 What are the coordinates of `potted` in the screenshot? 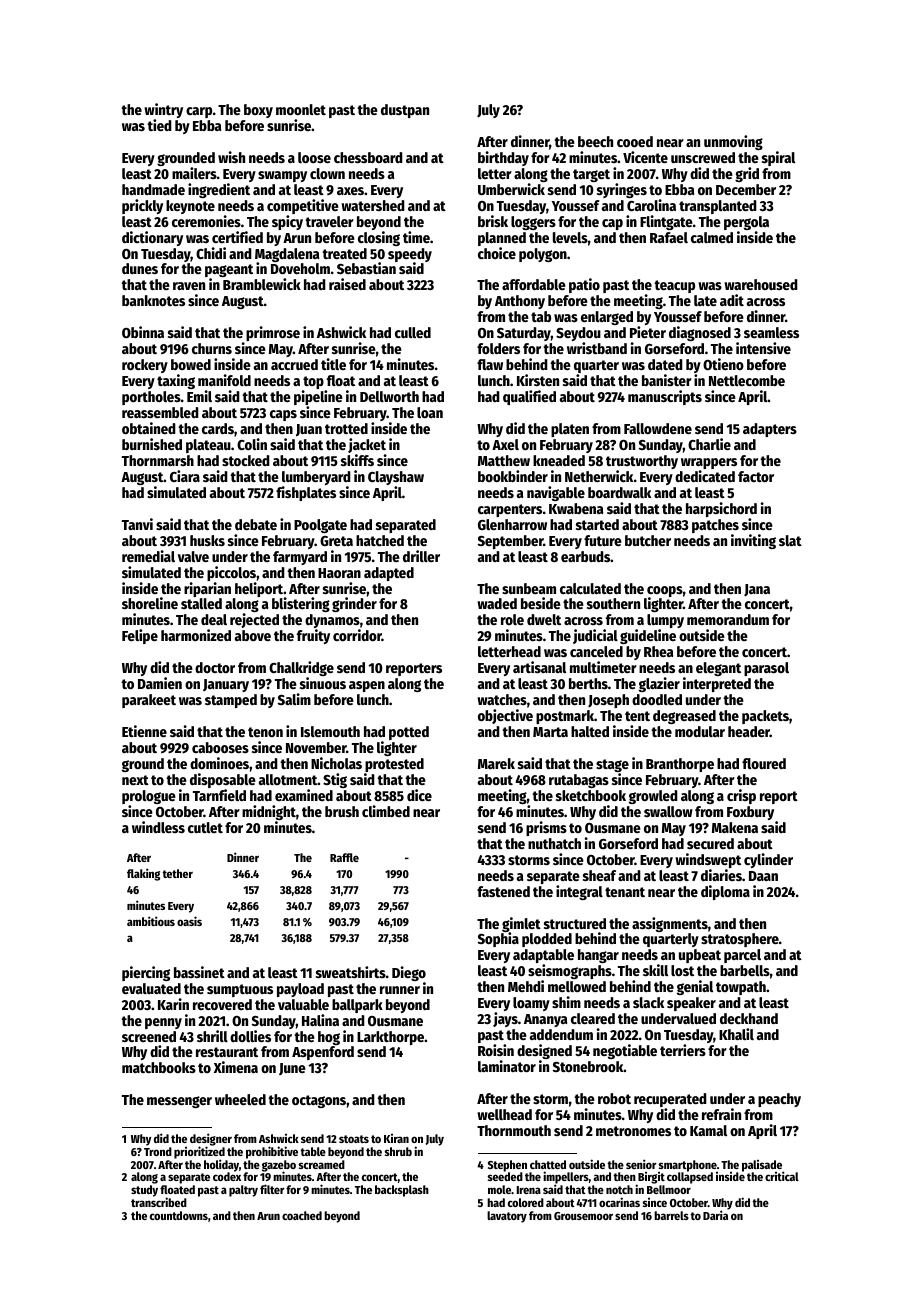 It's located at (409, 733).
